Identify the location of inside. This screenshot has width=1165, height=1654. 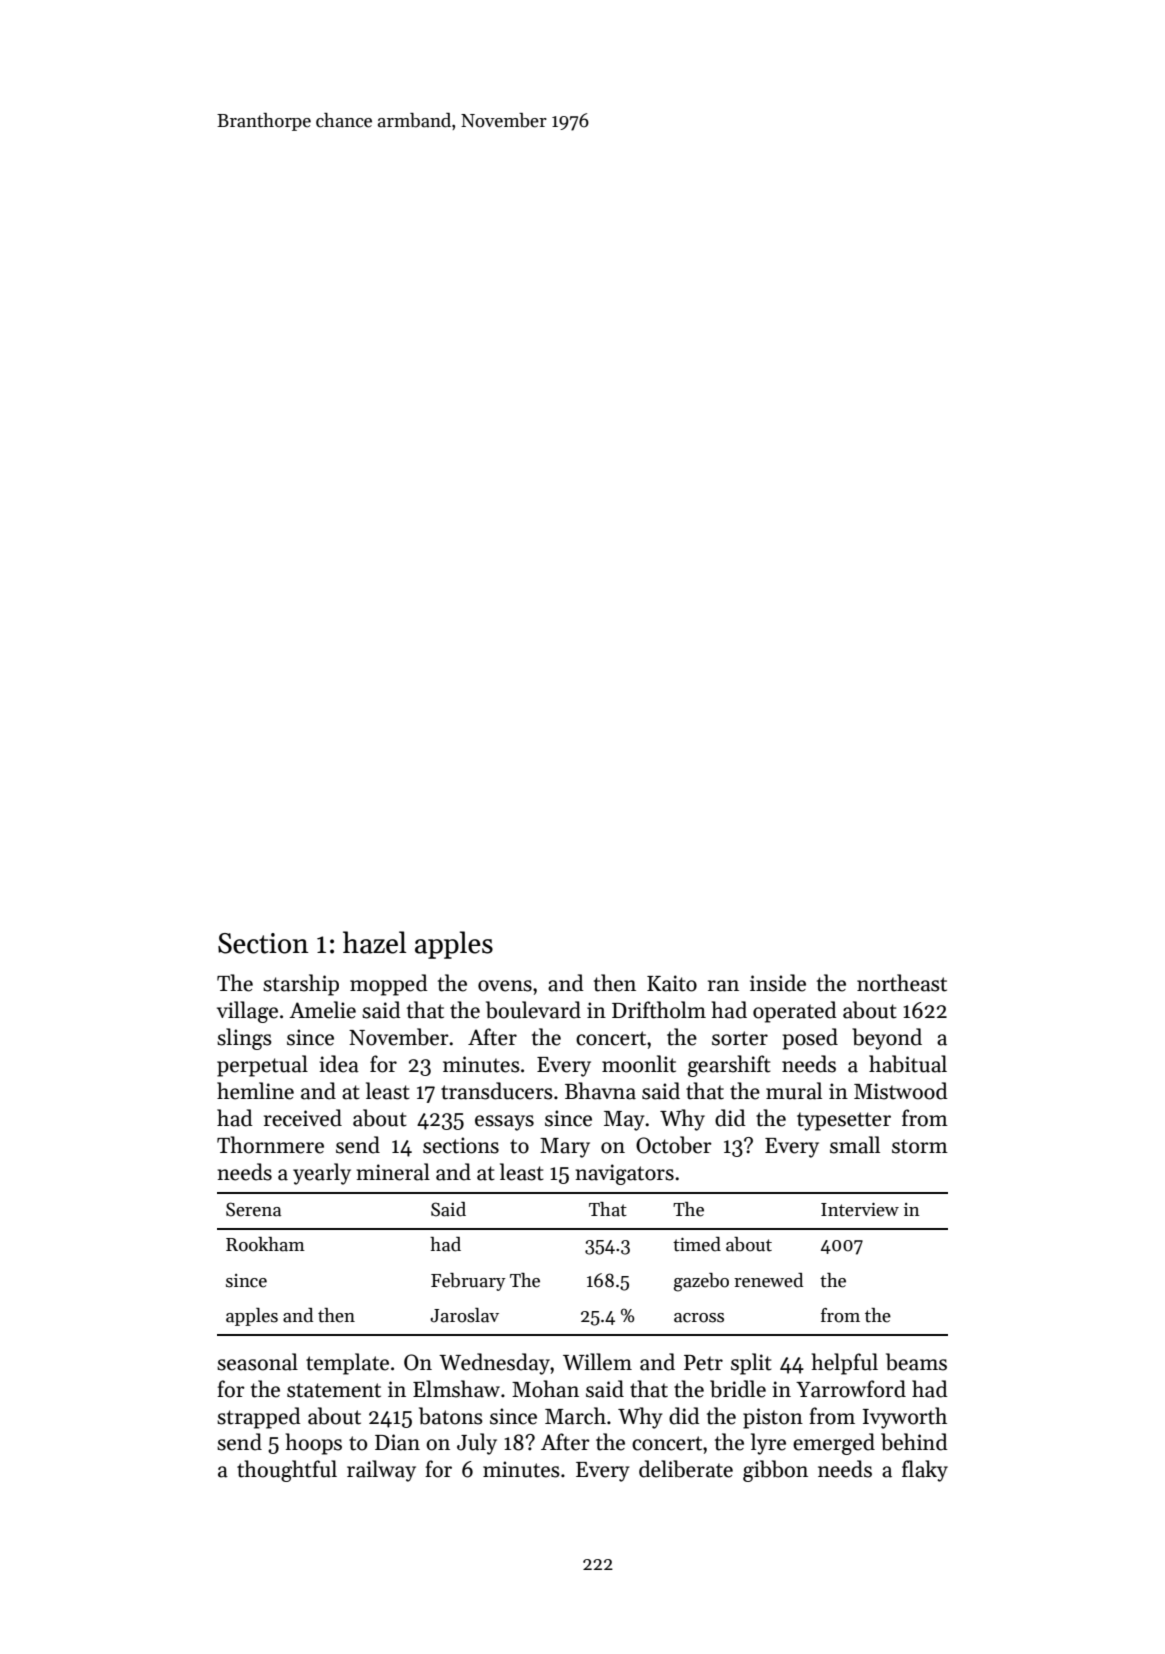
(778, 983).
